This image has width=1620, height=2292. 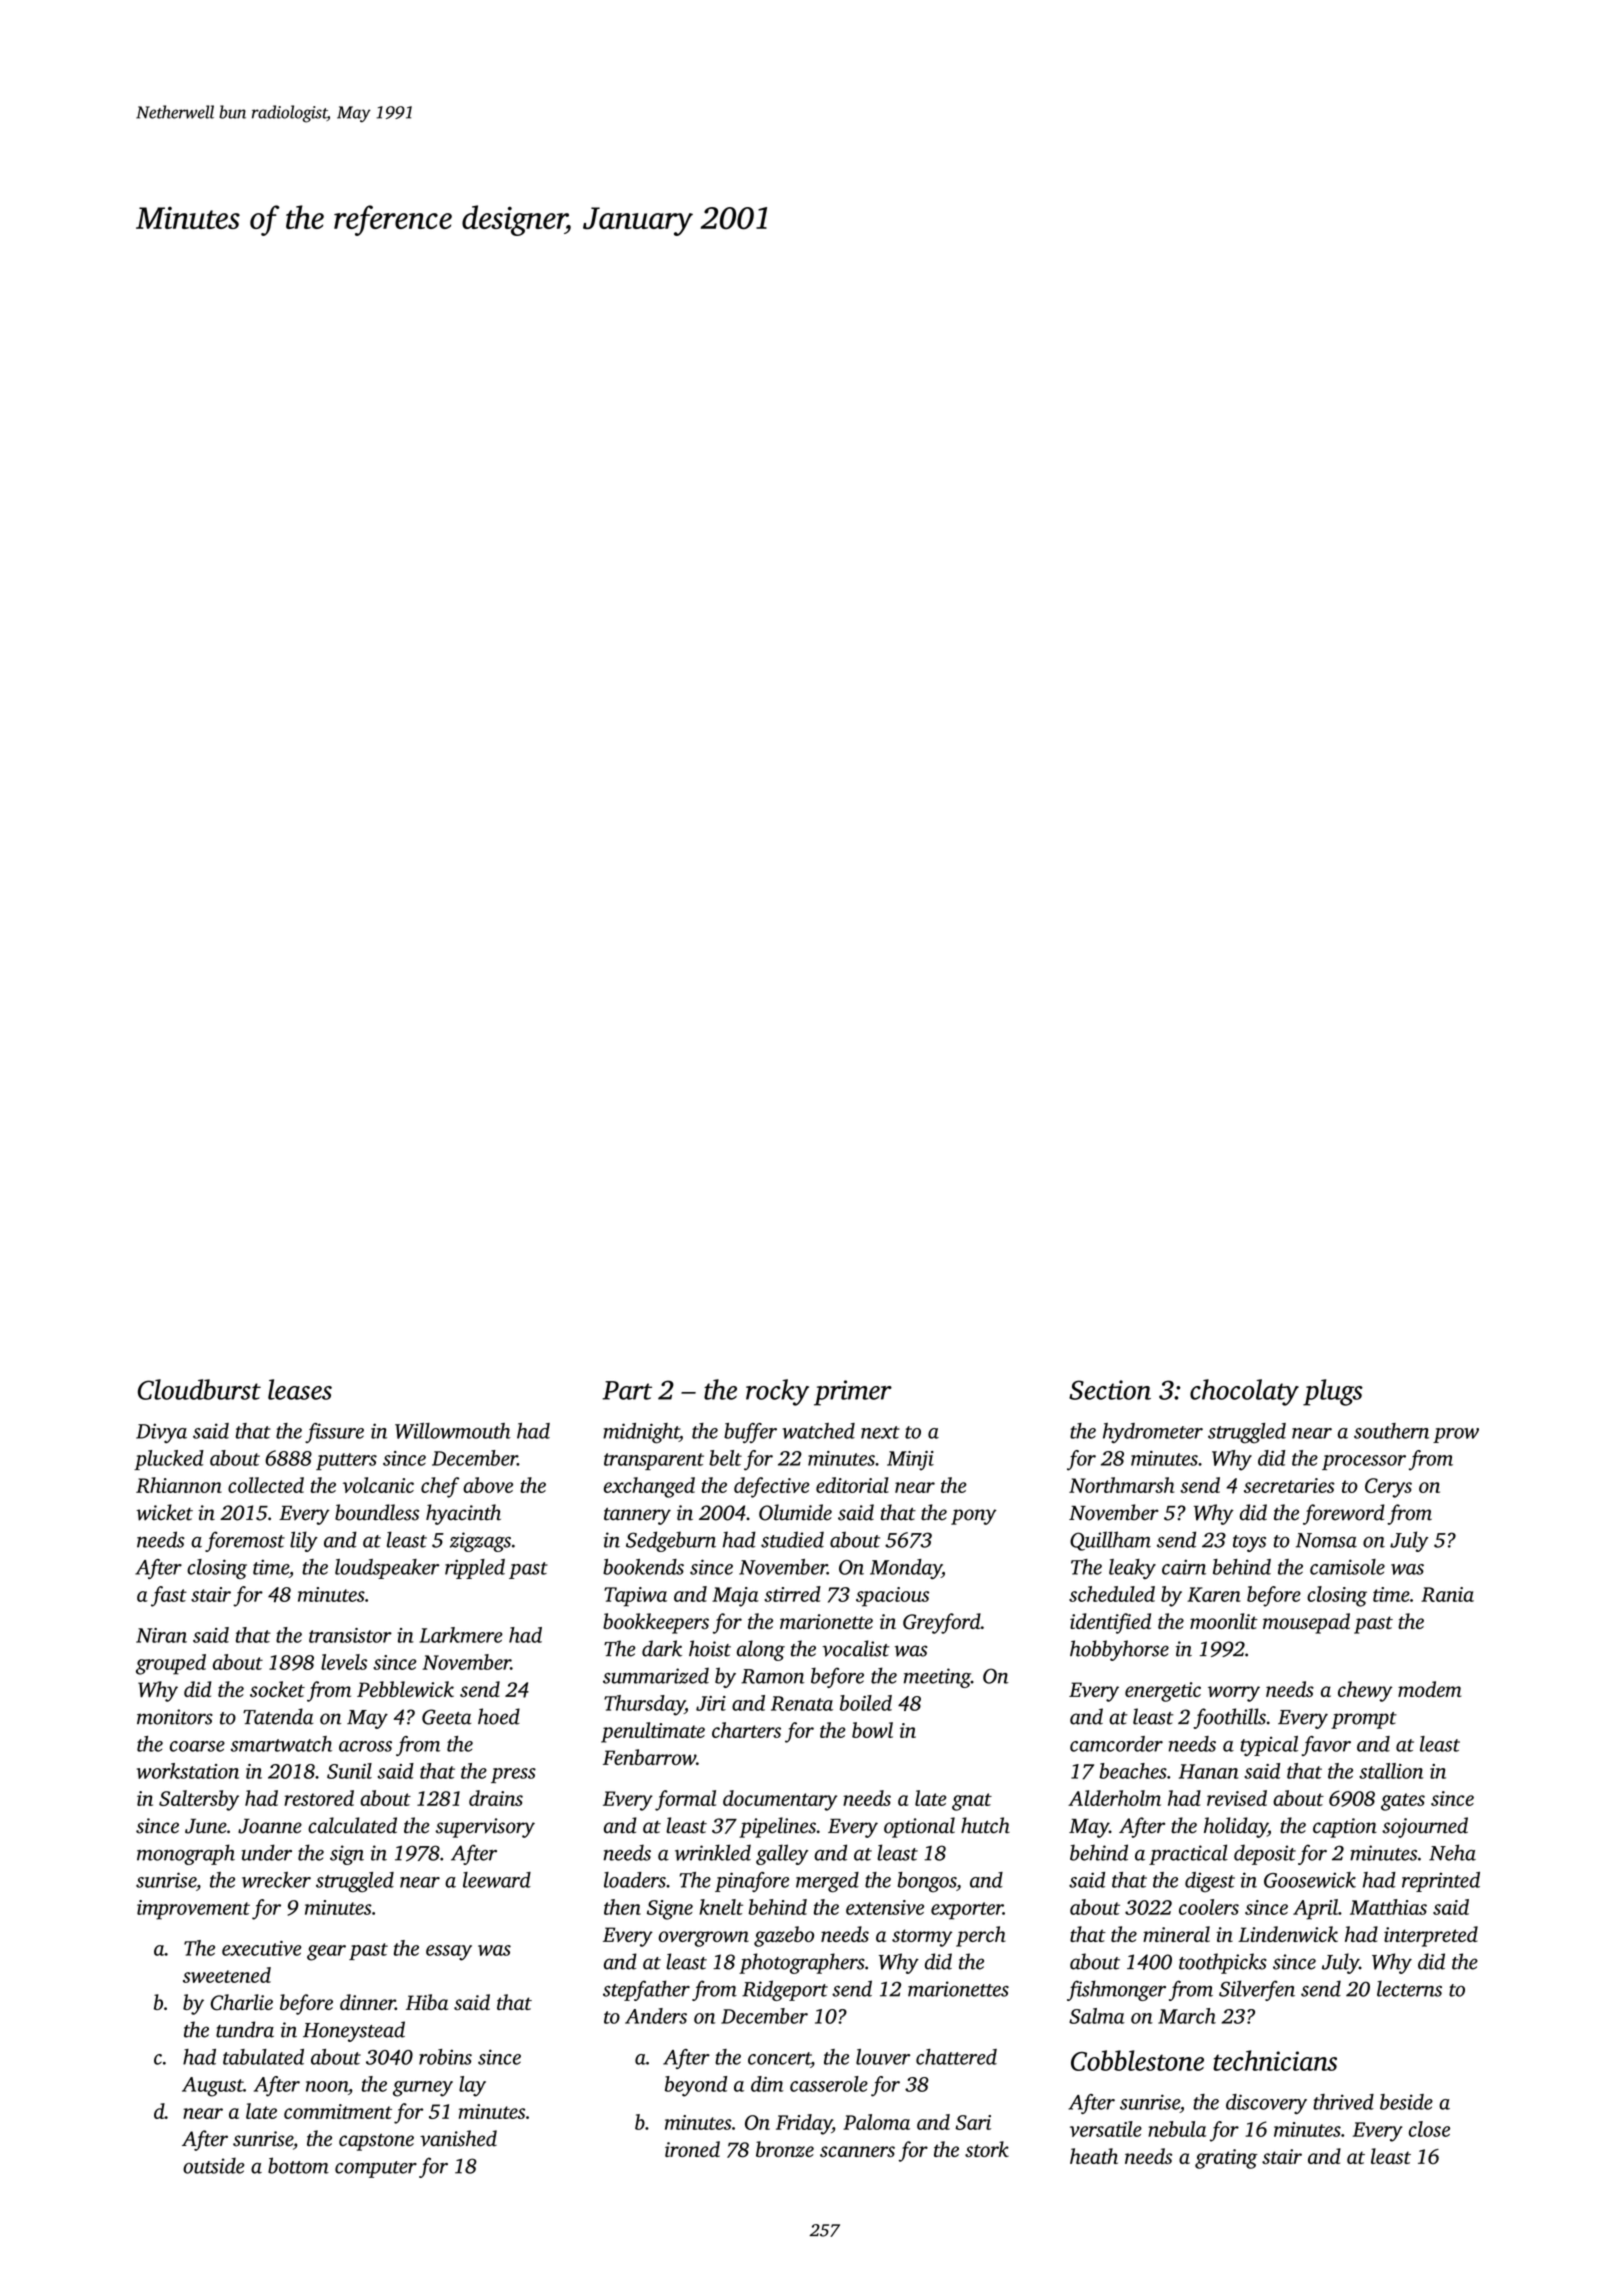 What do you see at coordinates (1452, 1852) in the image?
I see `Neha` at bounding box center [1452, 1852].
